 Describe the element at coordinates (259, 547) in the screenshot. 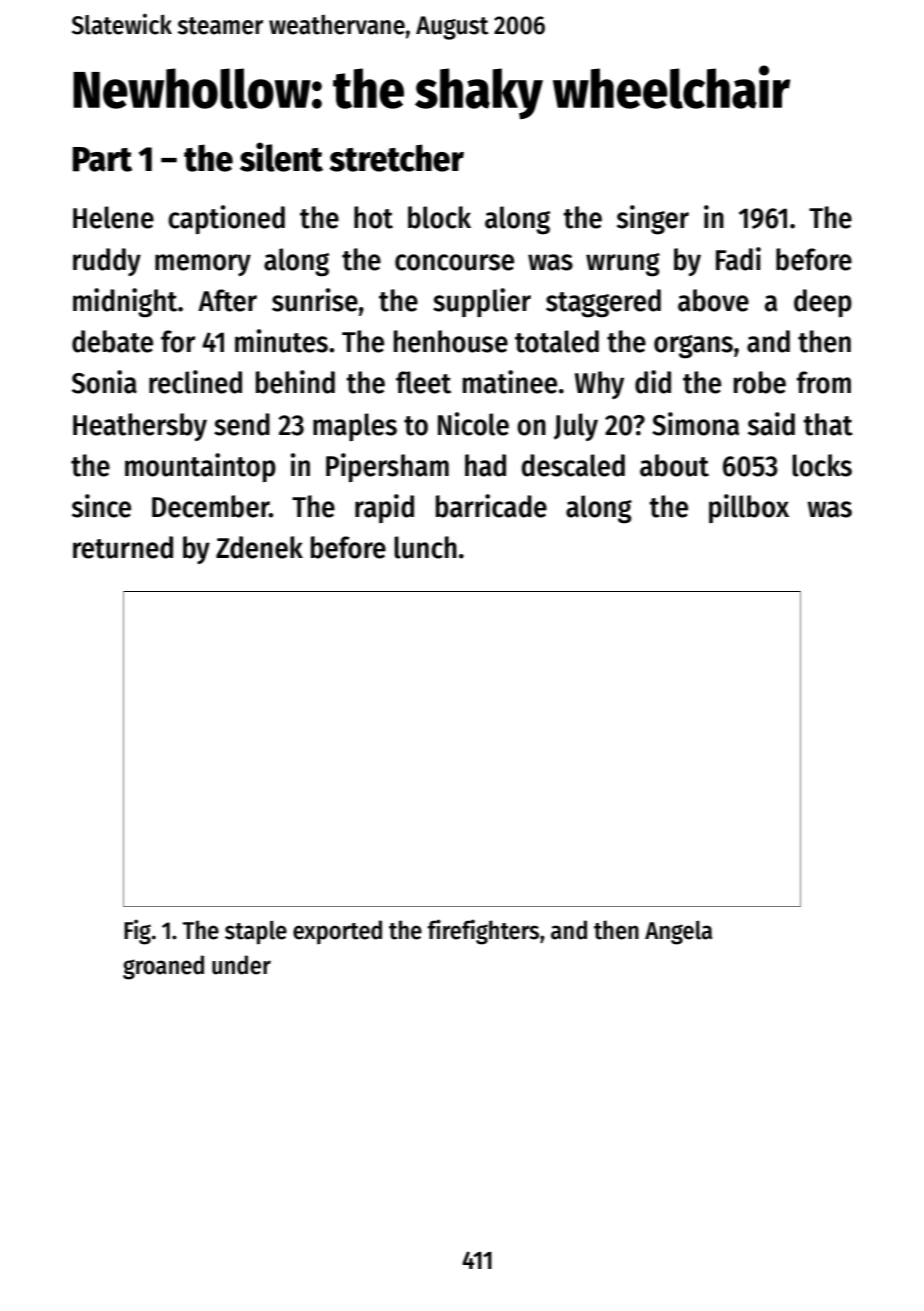

I see `Zdenek` at that location.
